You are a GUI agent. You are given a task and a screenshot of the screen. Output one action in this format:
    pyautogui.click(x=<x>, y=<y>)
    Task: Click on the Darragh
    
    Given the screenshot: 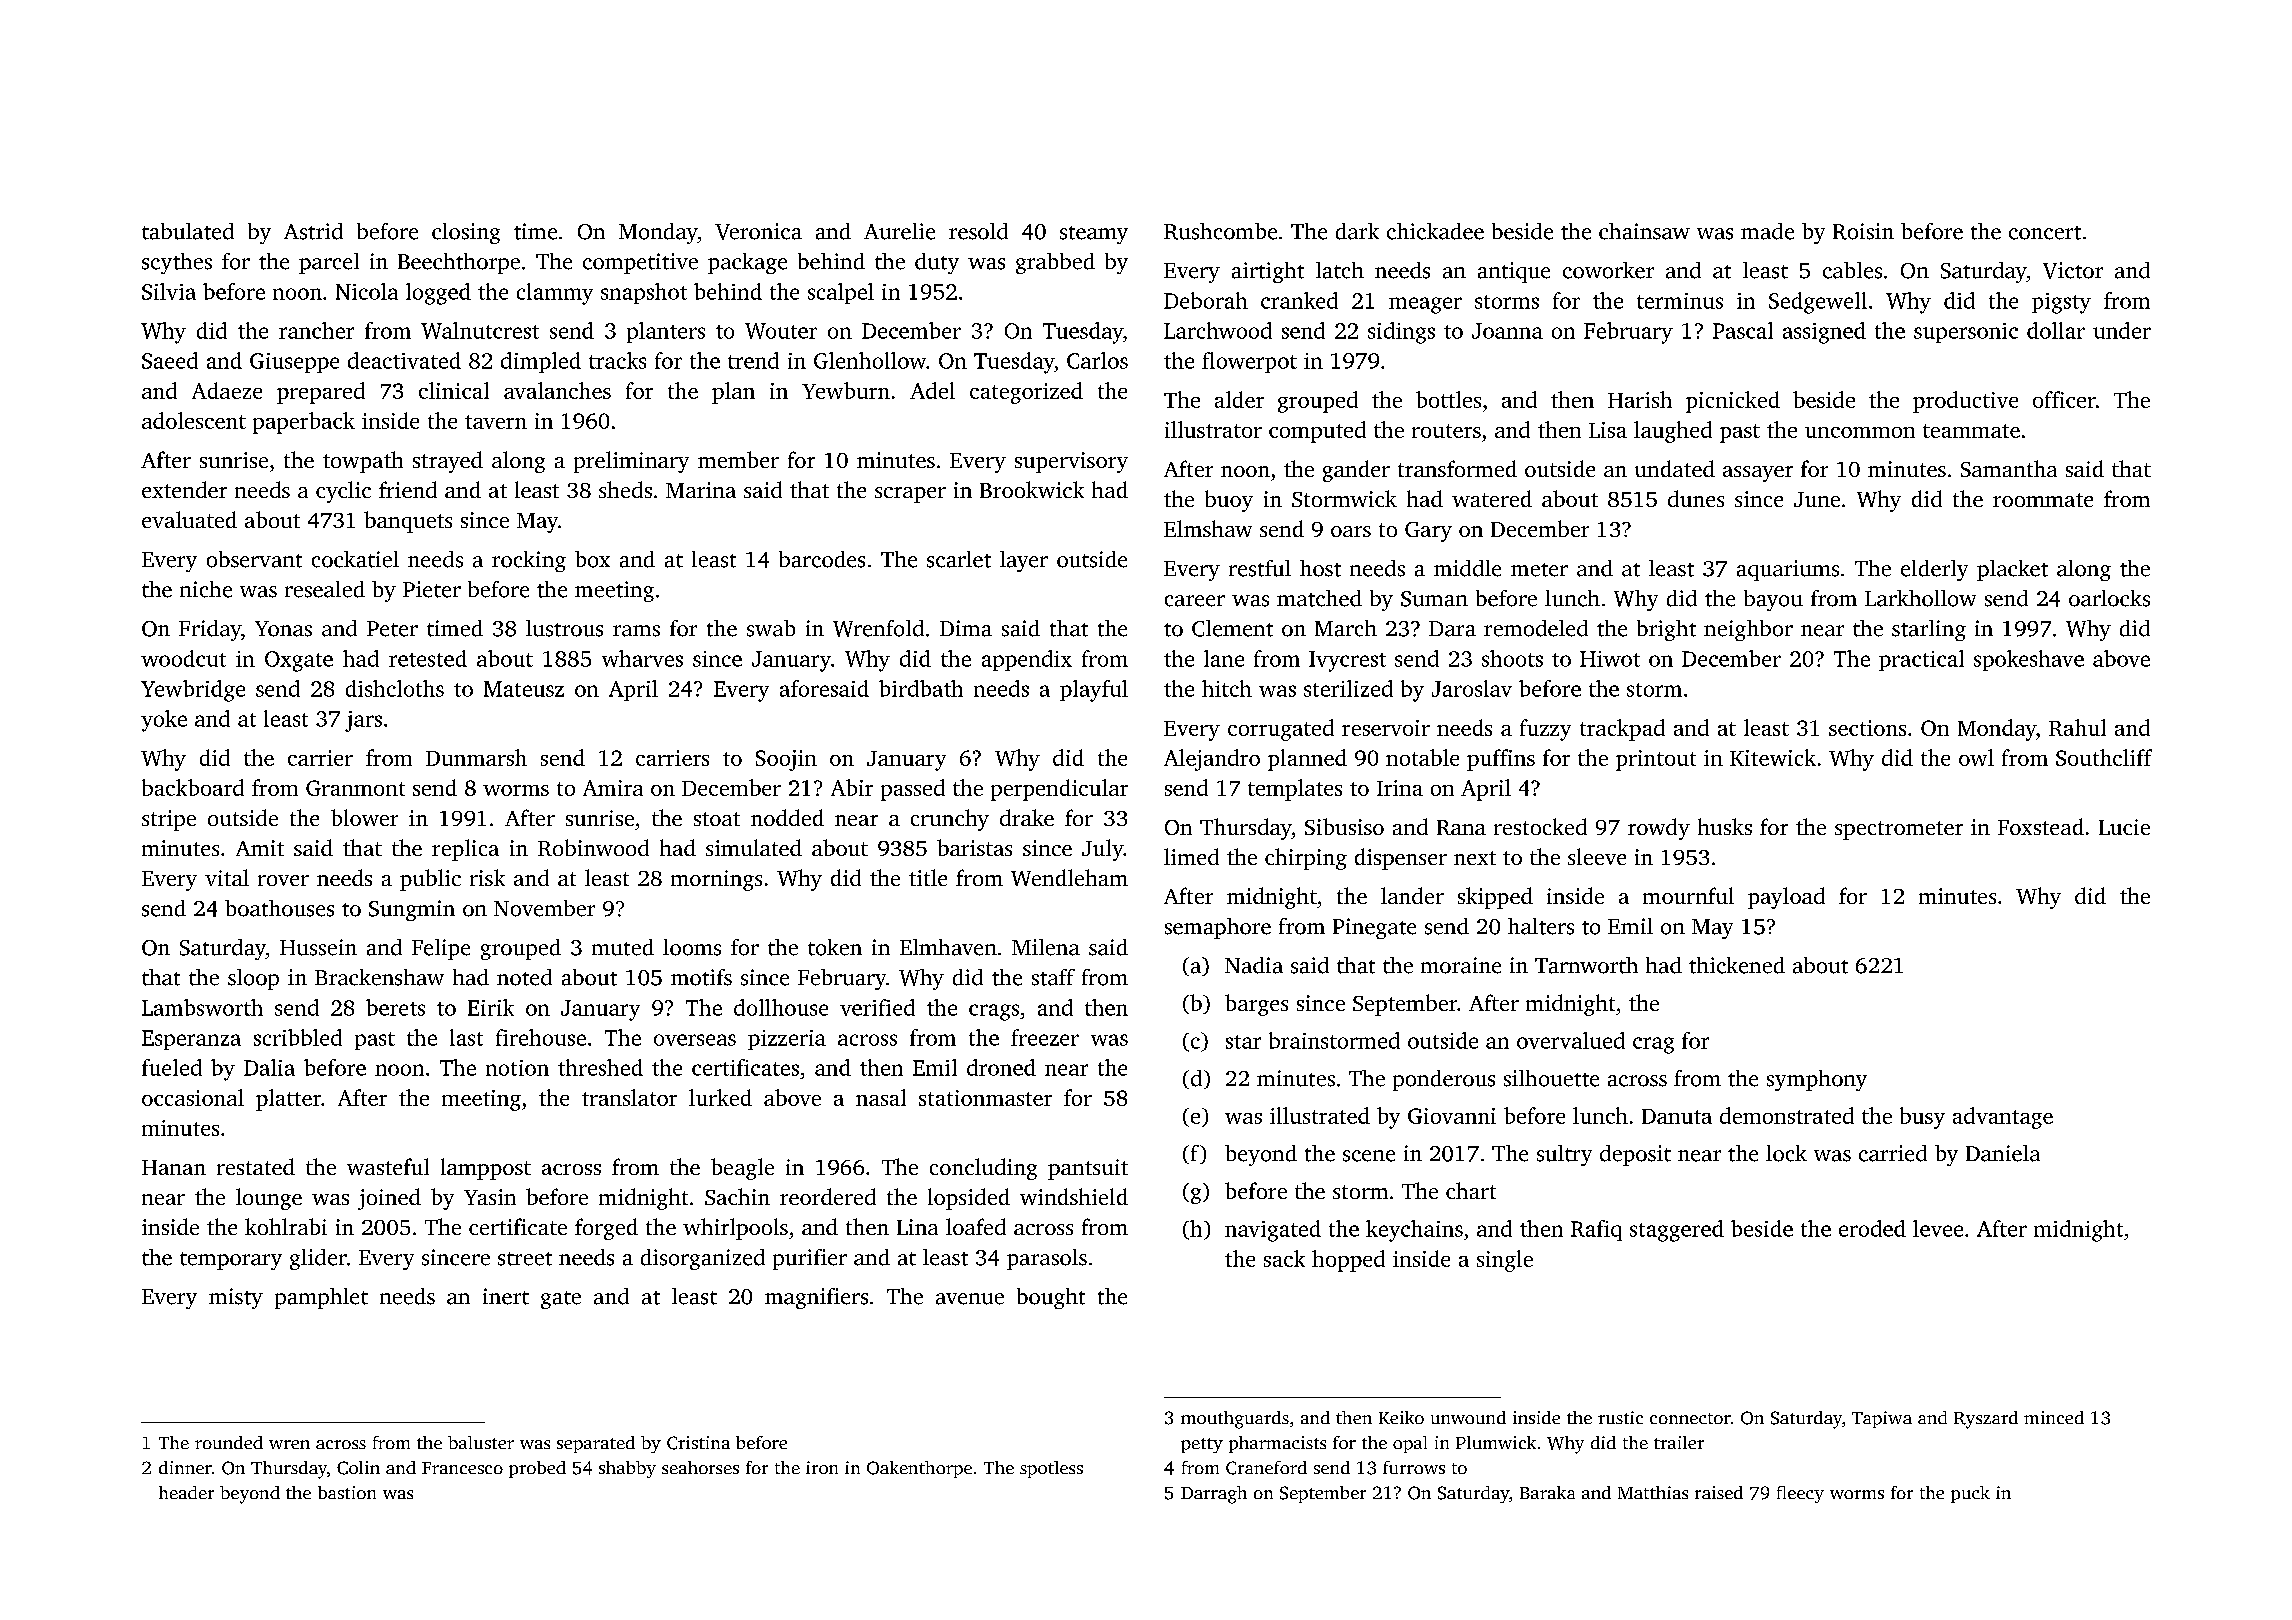 What is the action you would take?
    pyautogui.click(x=1214, y=1495)
